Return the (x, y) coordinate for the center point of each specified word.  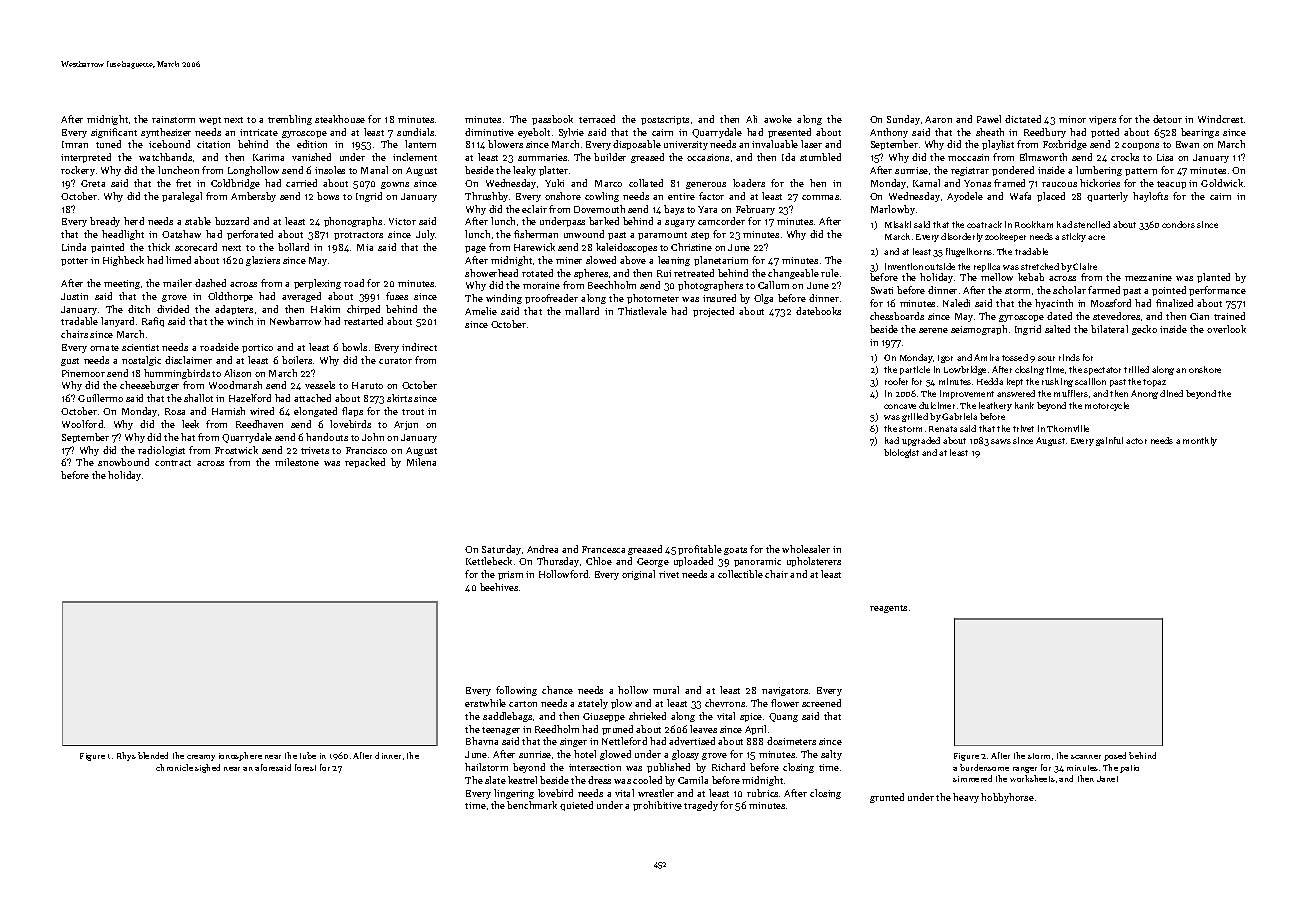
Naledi (956, 303)
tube (308, 755)
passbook (552, 120)
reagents (888, 609)
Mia (365, 247)
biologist (901, 453)
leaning (674, 261)
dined (1171, 393)
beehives (499, 587)
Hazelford (250, 398)
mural (666, 690)
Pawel (989, 119)
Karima (268, 157)
